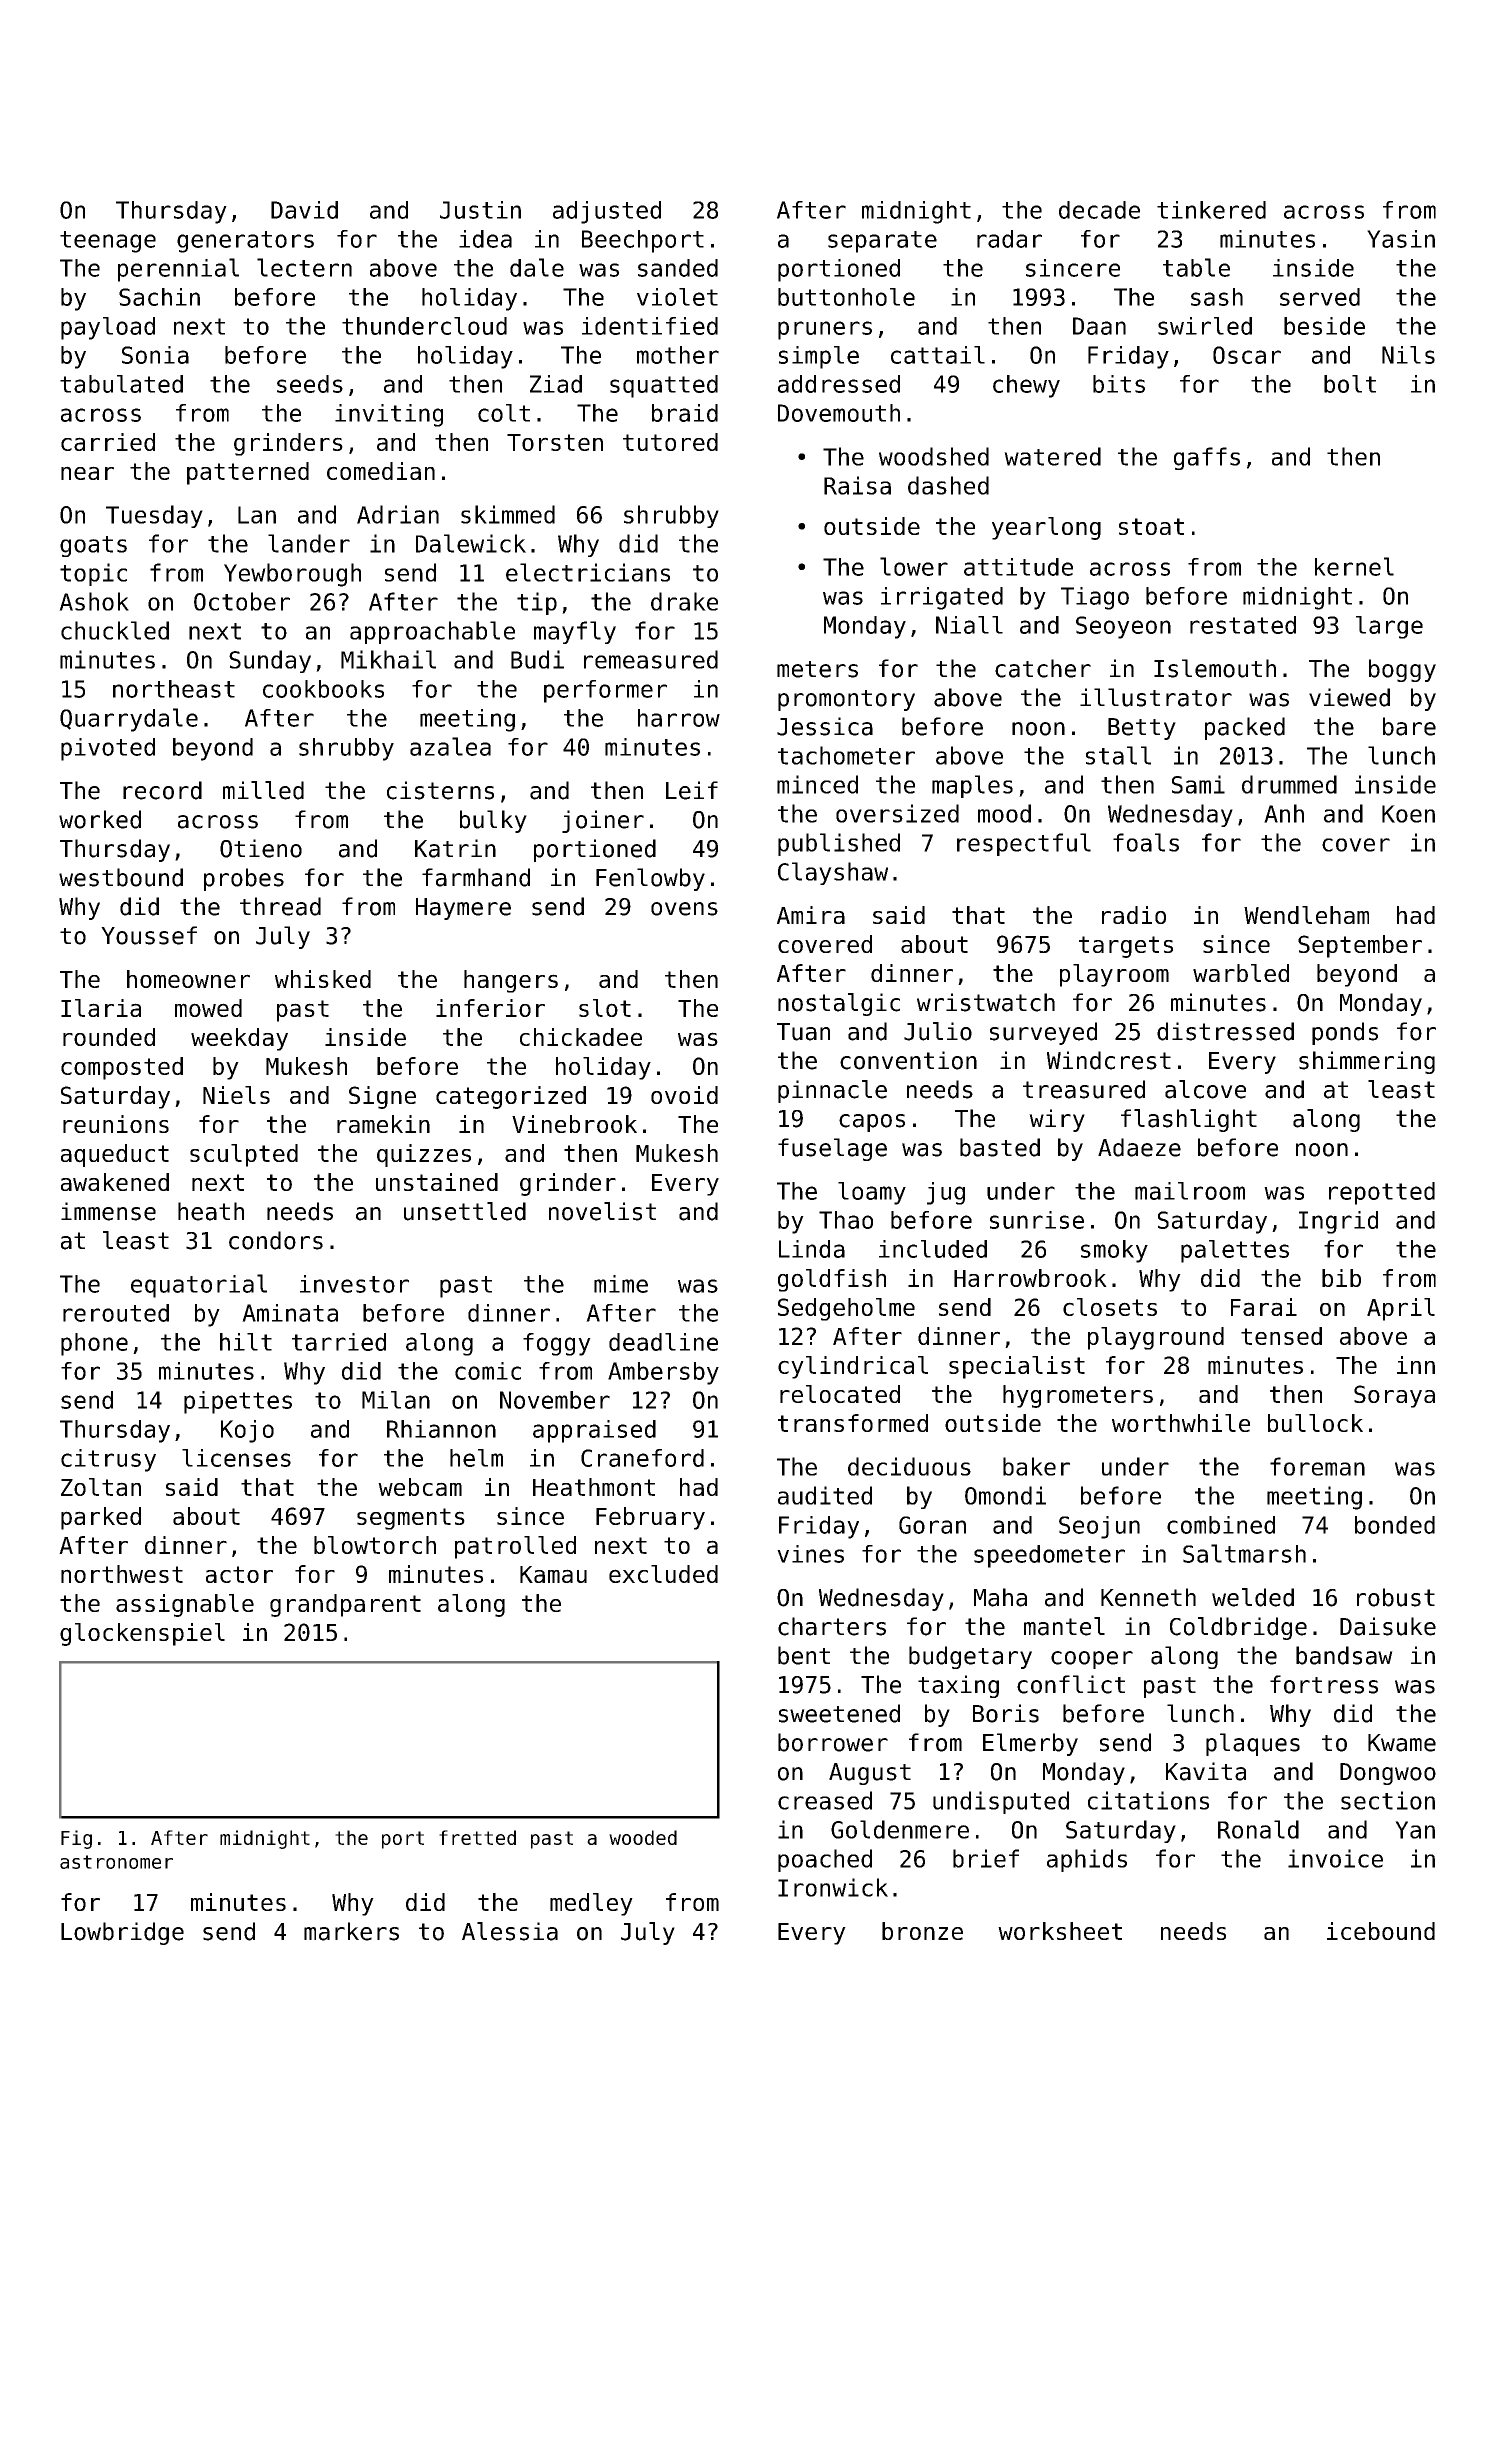 The height and width of the screenshot is (2464, 1496). Describe the element at coordinates (122, 1933) in the screenshot. I see `Lowbridge` at that location.
